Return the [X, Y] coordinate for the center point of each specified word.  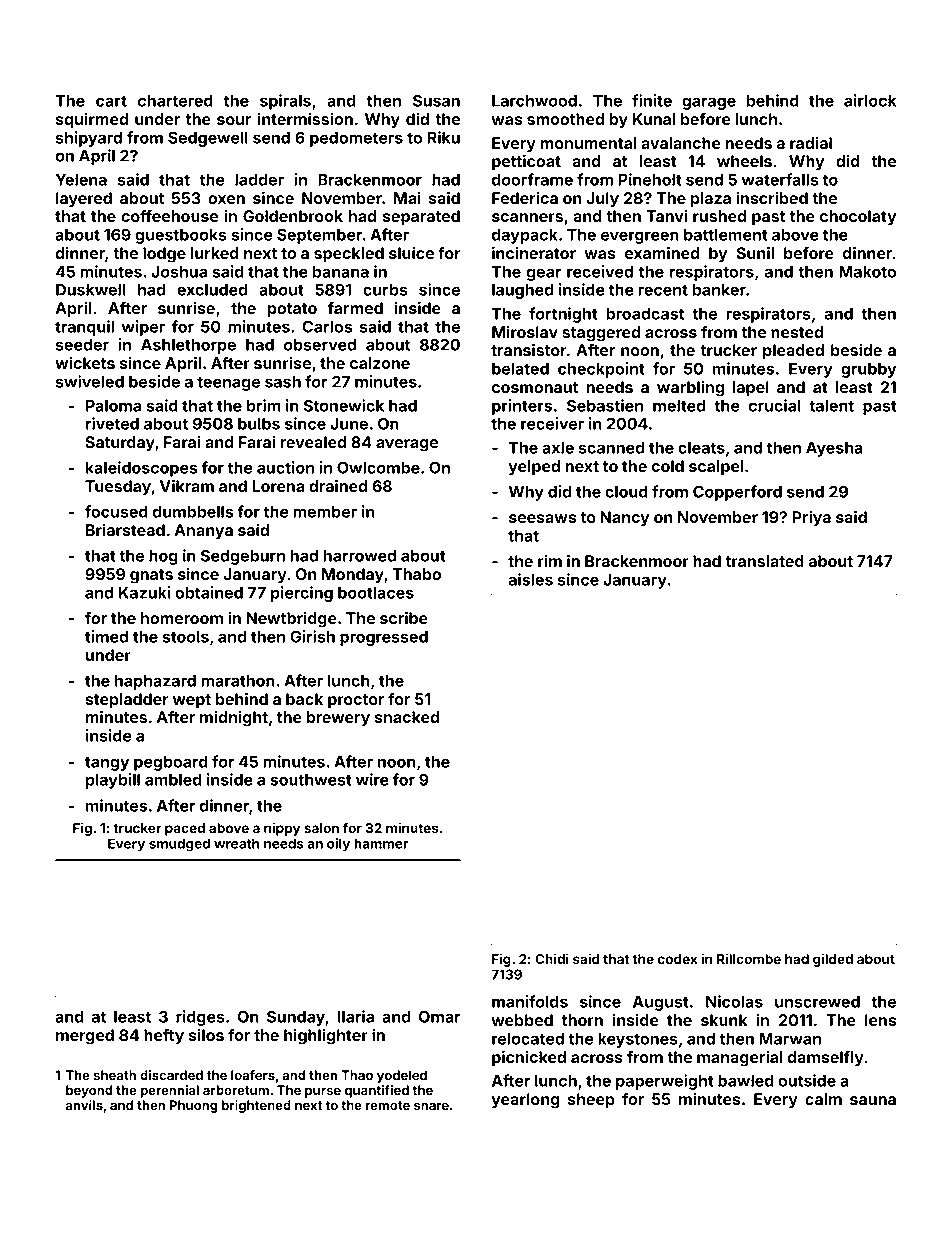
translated [764, 561]
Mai [407, 198]
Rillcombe [749, 958]
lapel [751, 389]
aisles [531, 579]
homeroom [182, 618]
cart [111, 101]
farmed [355, 308]
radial [811, 143]
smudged [179, 845]
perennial [170, 1091]
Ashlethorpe [188, 346]
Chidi [552, 958]
